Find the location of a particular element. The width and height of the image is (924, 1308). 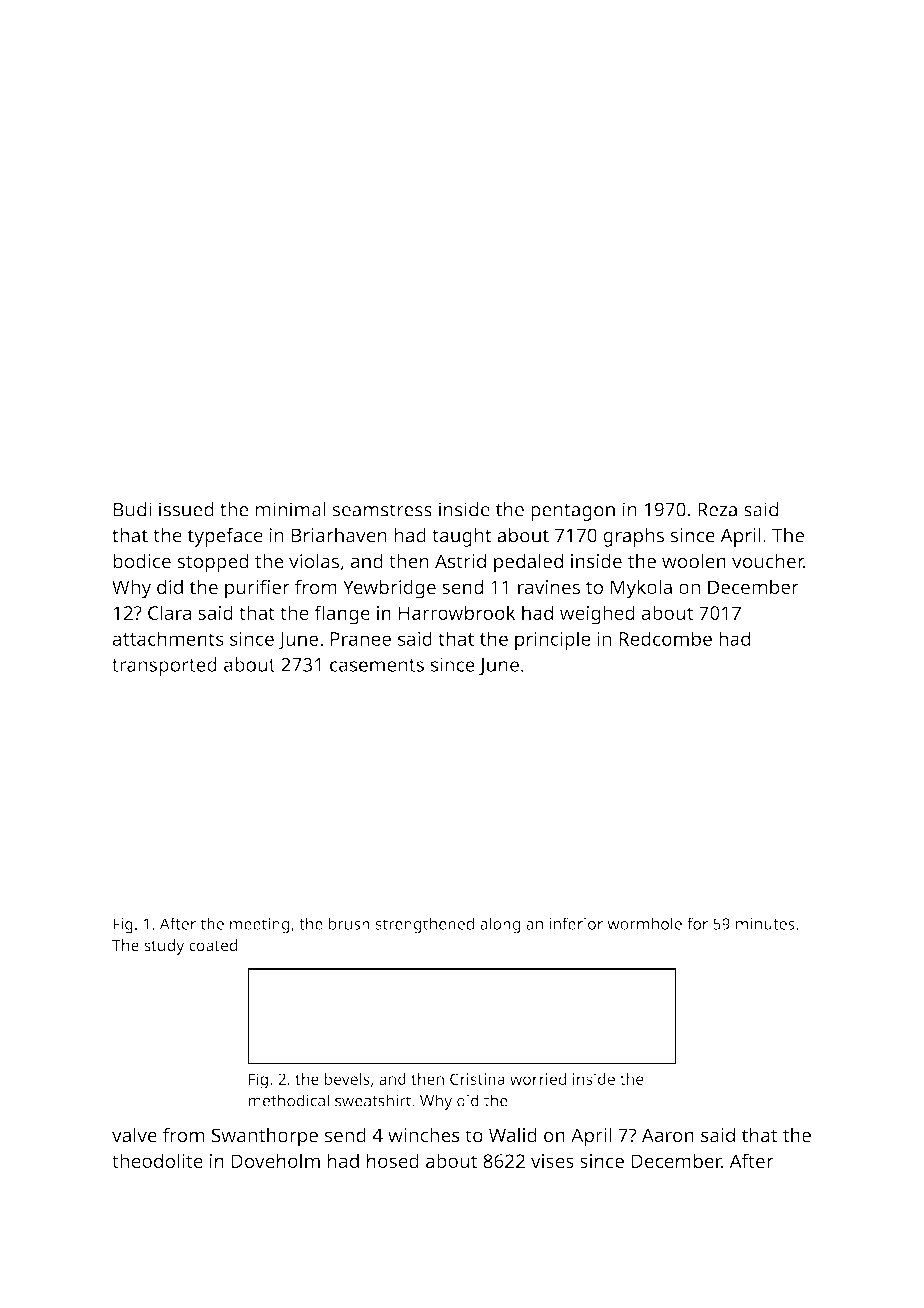

Doveholm is located at coordinates (276, 1160).
